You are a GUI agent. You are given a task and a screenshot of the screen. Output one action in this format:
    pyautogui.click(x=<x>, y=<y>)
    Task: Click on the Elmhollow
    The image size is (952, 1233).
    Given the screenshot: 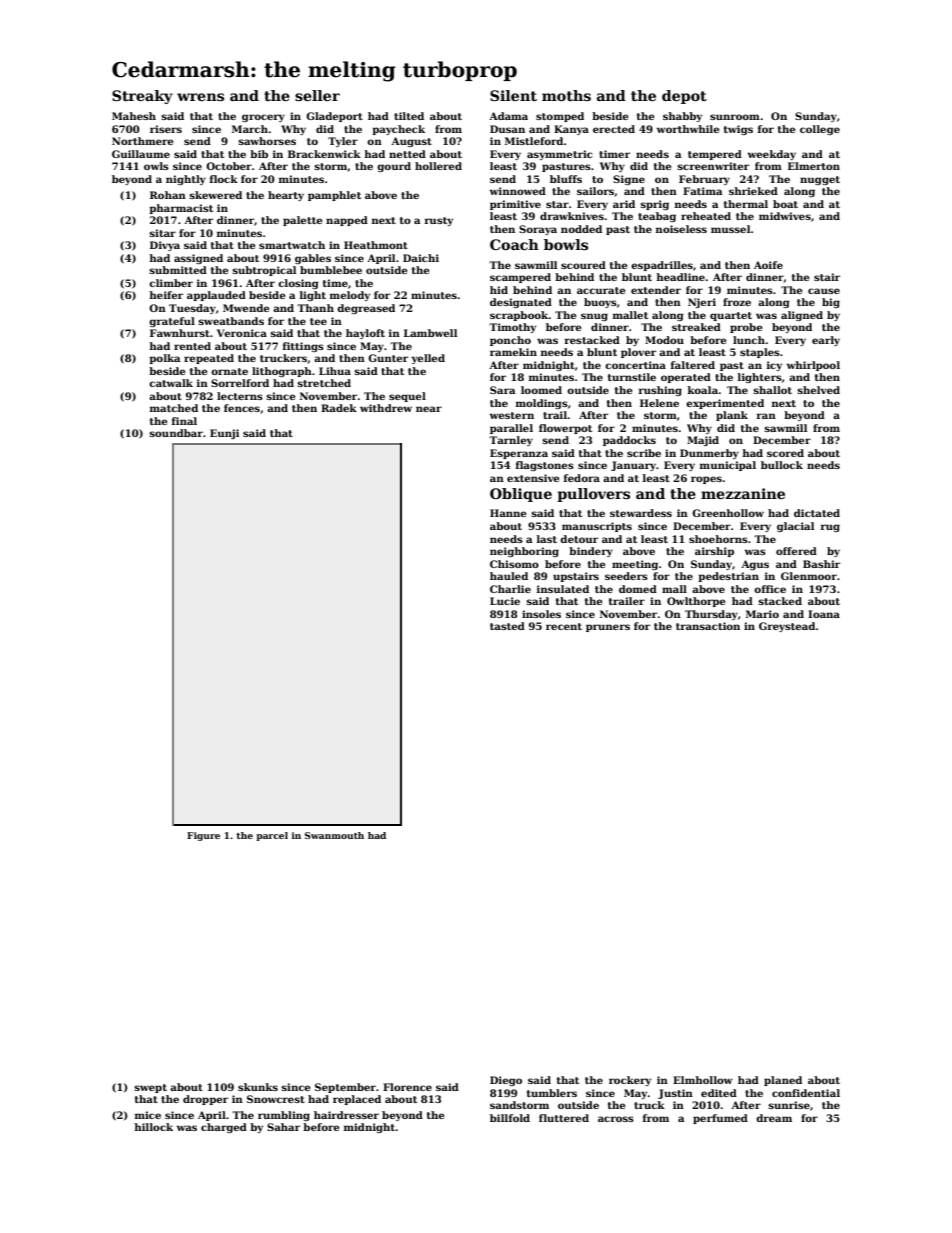 What is the action you would take?
    pyautogui.click(x=703, y=1080)
